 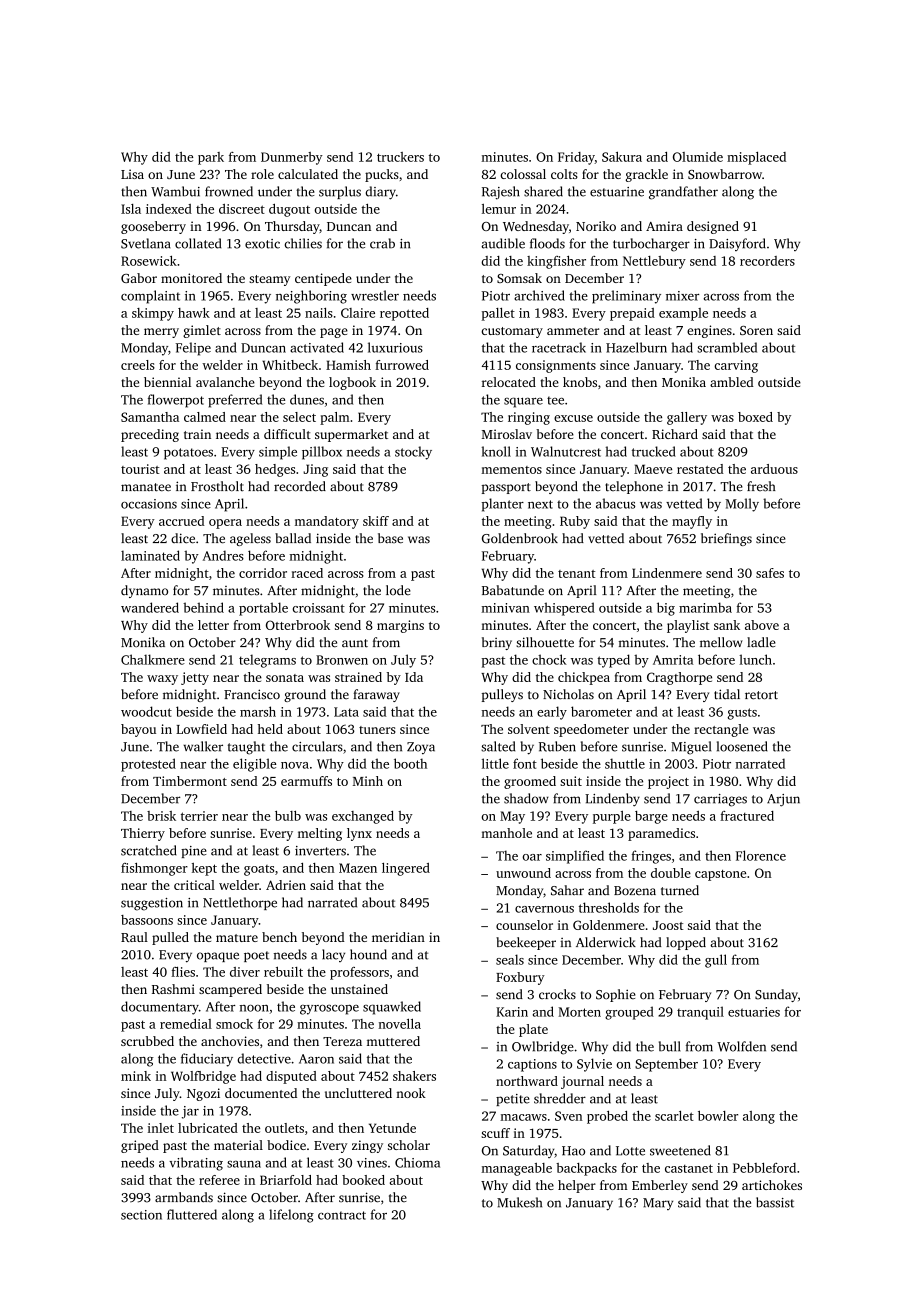 What do you see at coordinates (510, 959) in the page?
I see `seals` at bounding box center [510, 959].
